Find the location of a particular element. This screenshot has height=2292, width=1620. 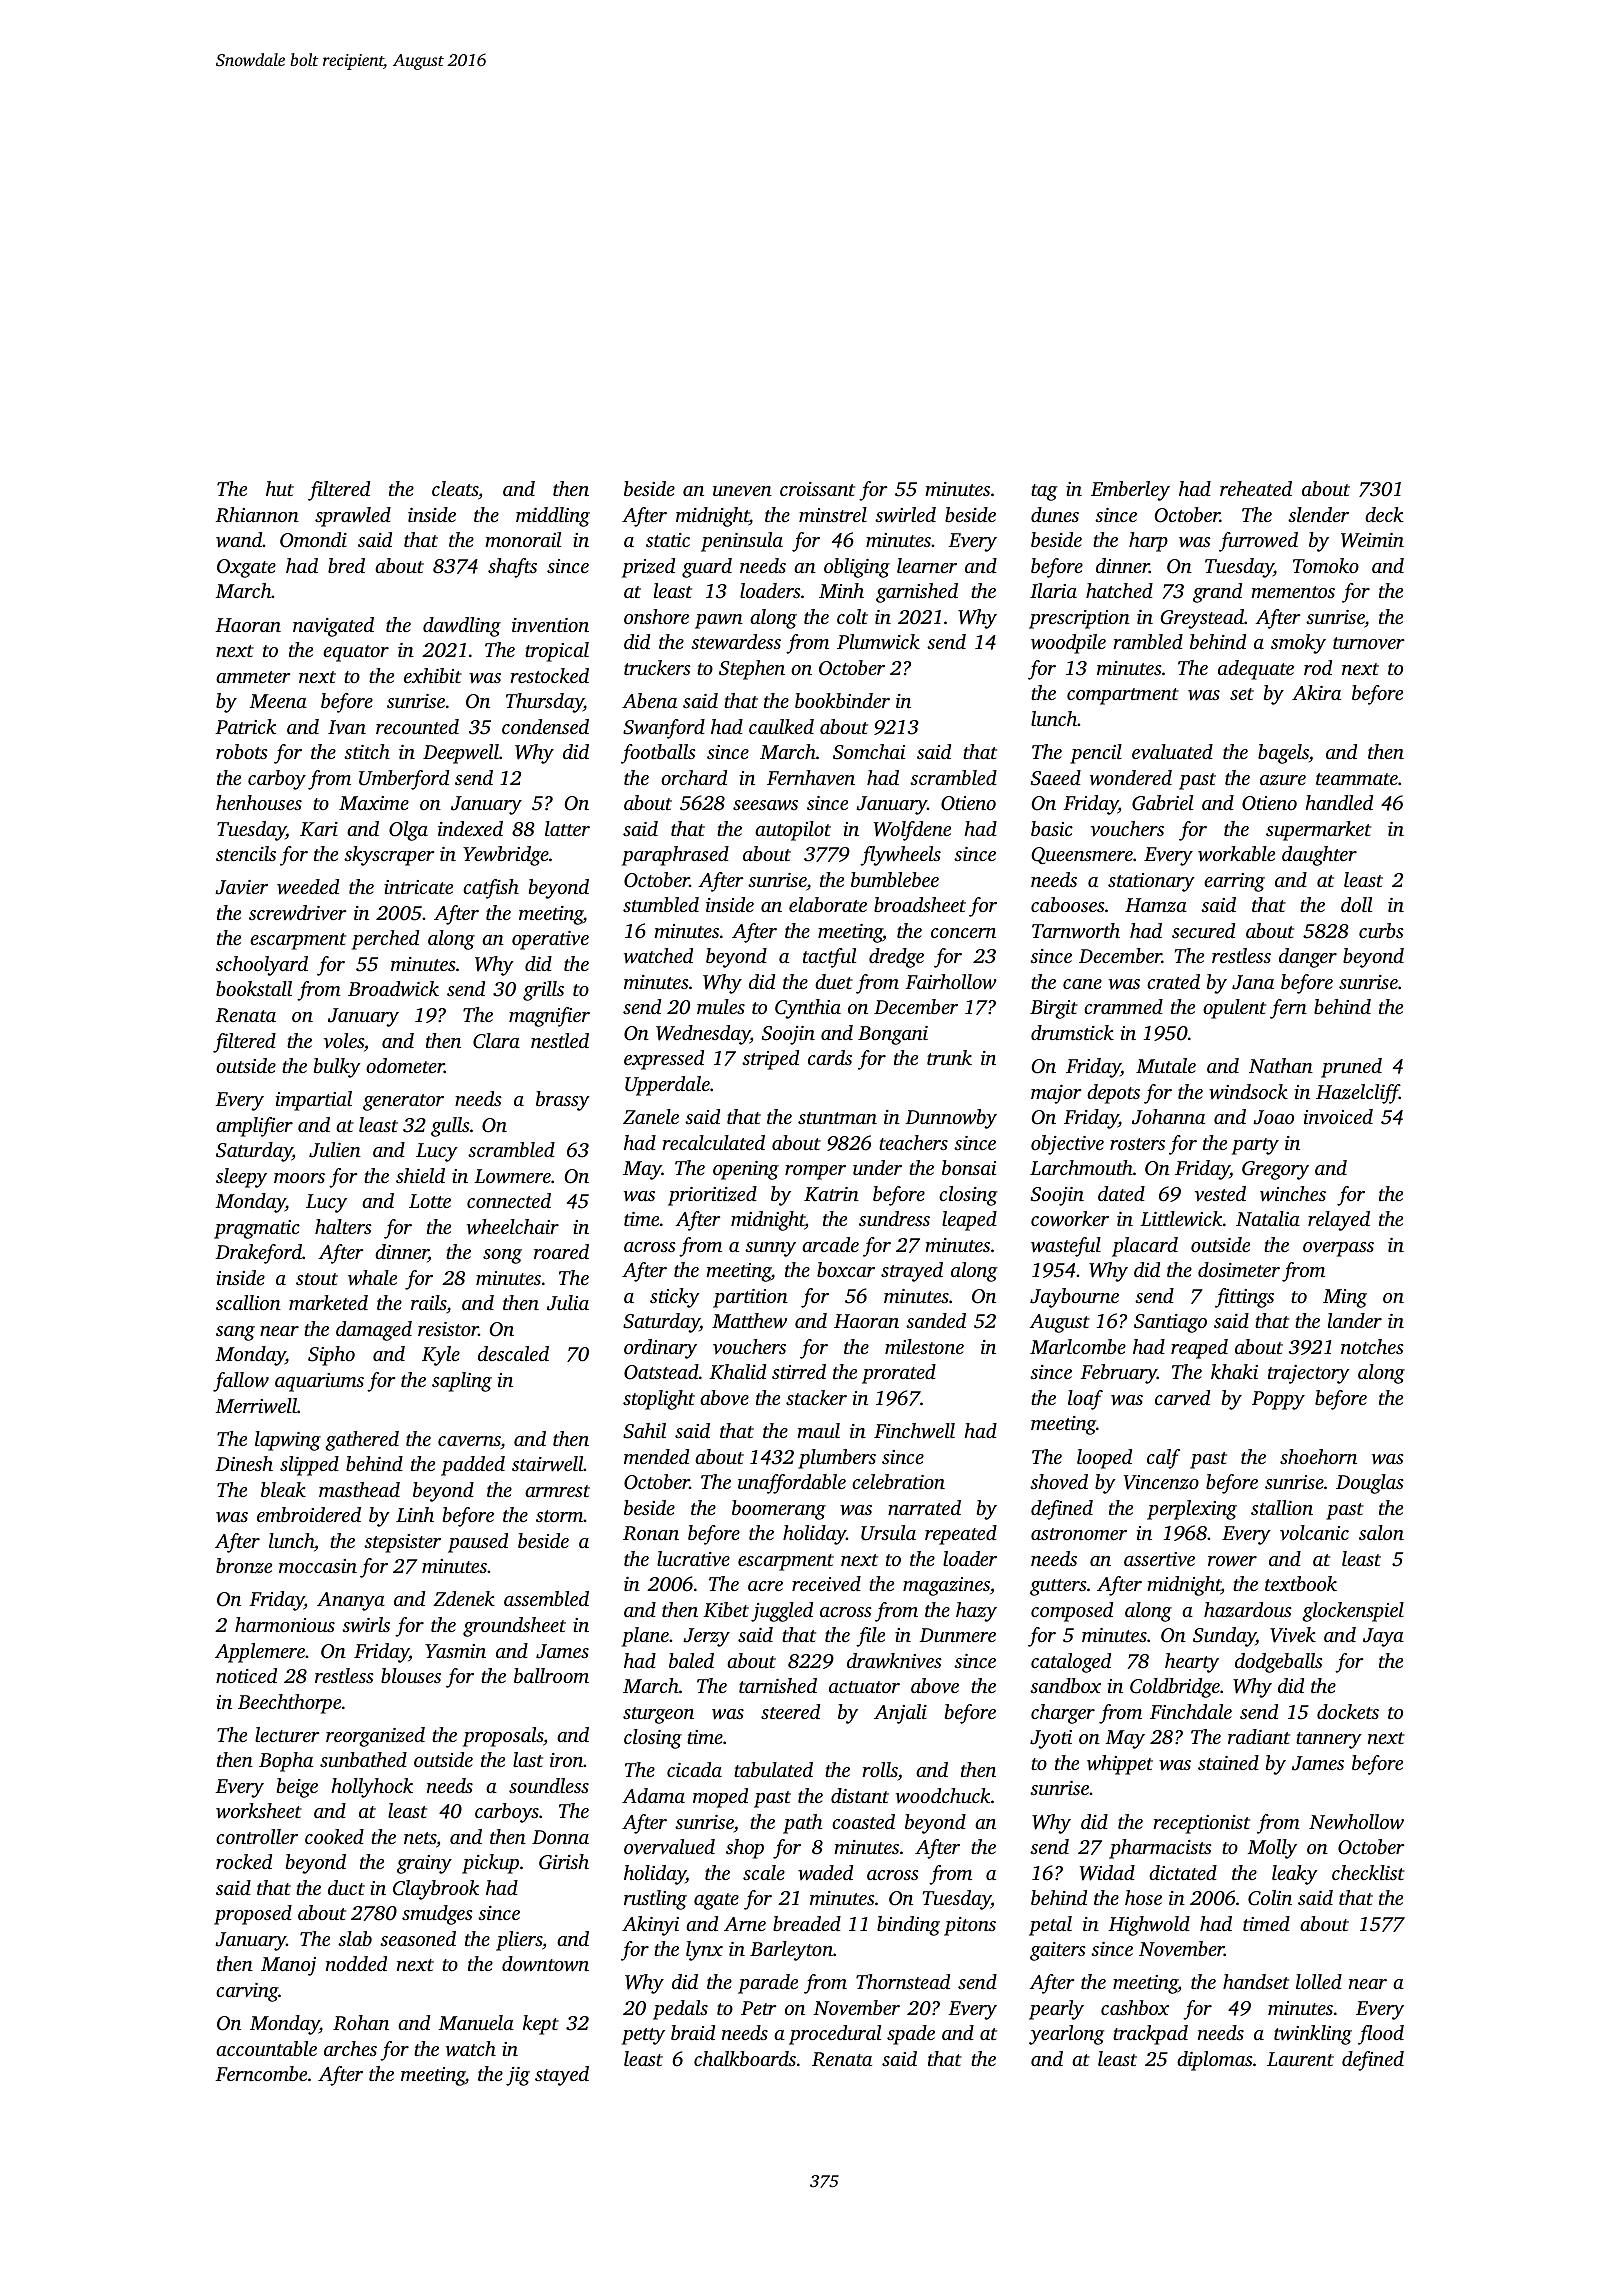

sprawled is located at coordinates (353, 517).
